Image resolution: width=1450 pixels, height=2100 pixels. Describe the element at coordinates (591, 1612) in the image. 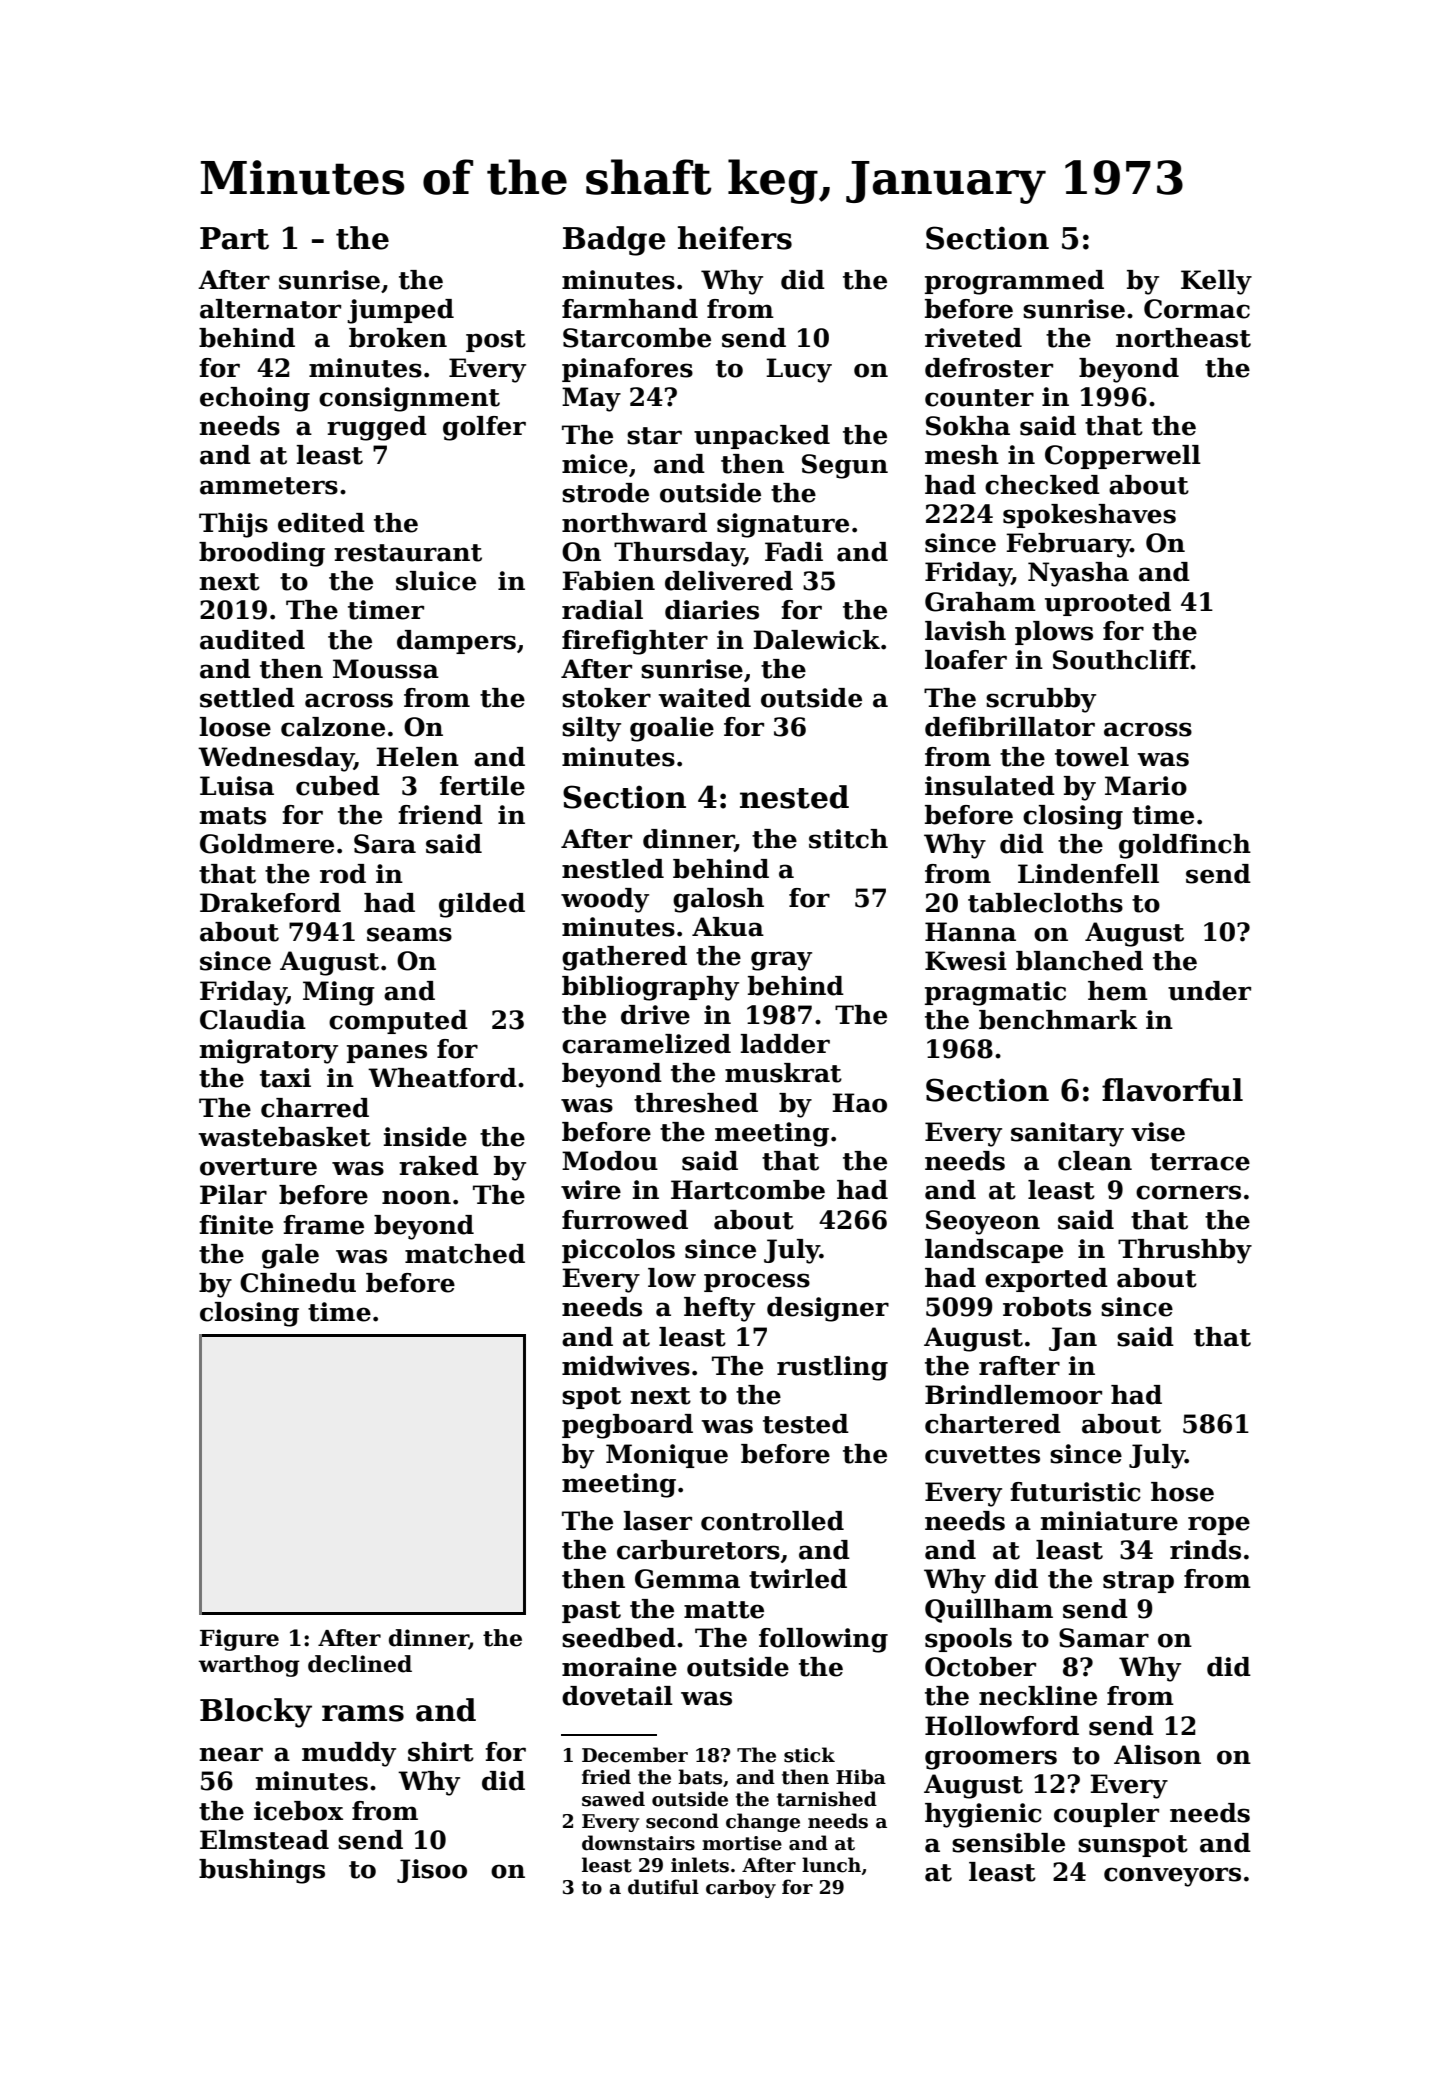

I see `past` at that location.
